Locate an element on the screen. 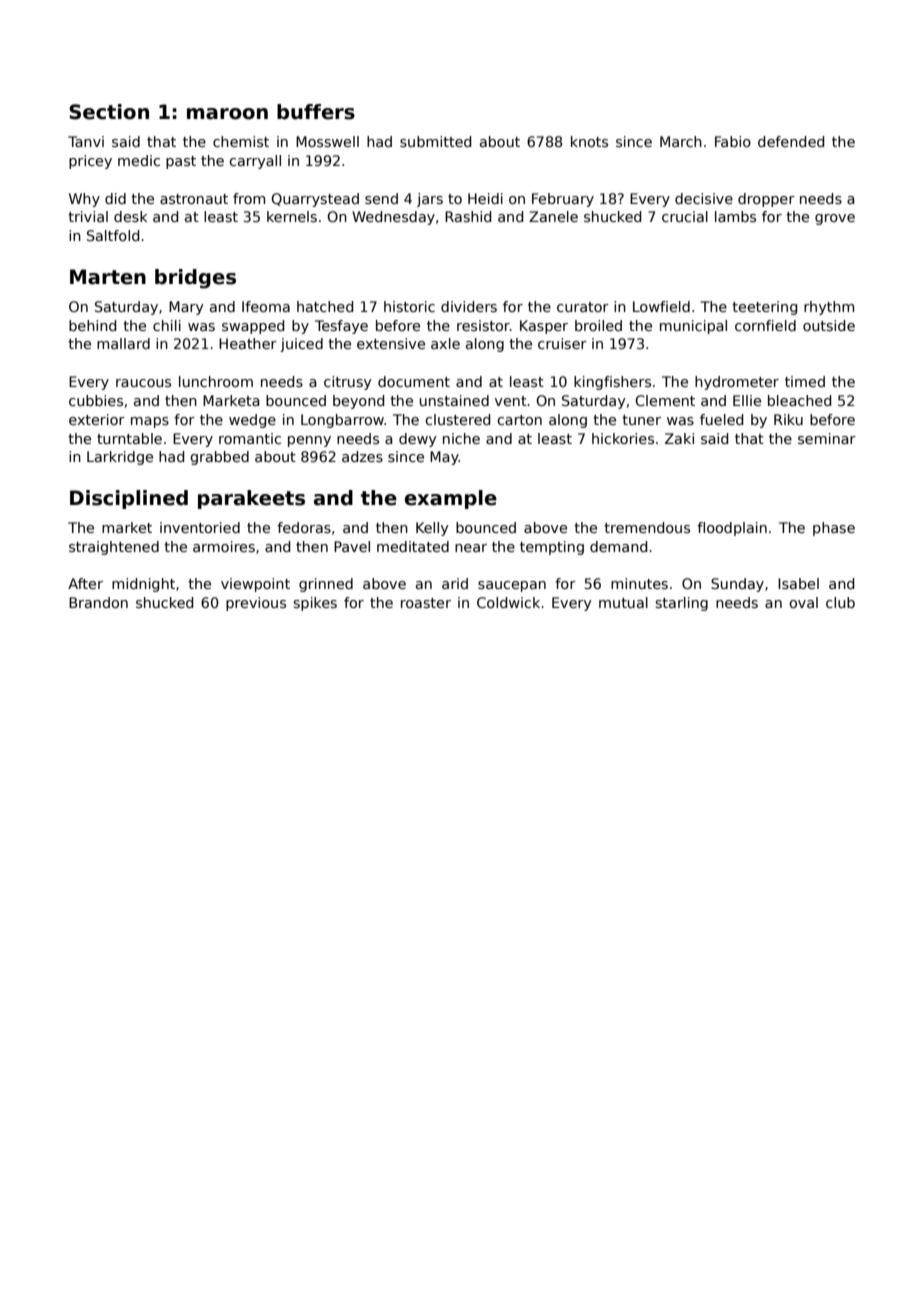 This screenshot has width=924, height=1308. defended is located at coordinates (791, 141).
